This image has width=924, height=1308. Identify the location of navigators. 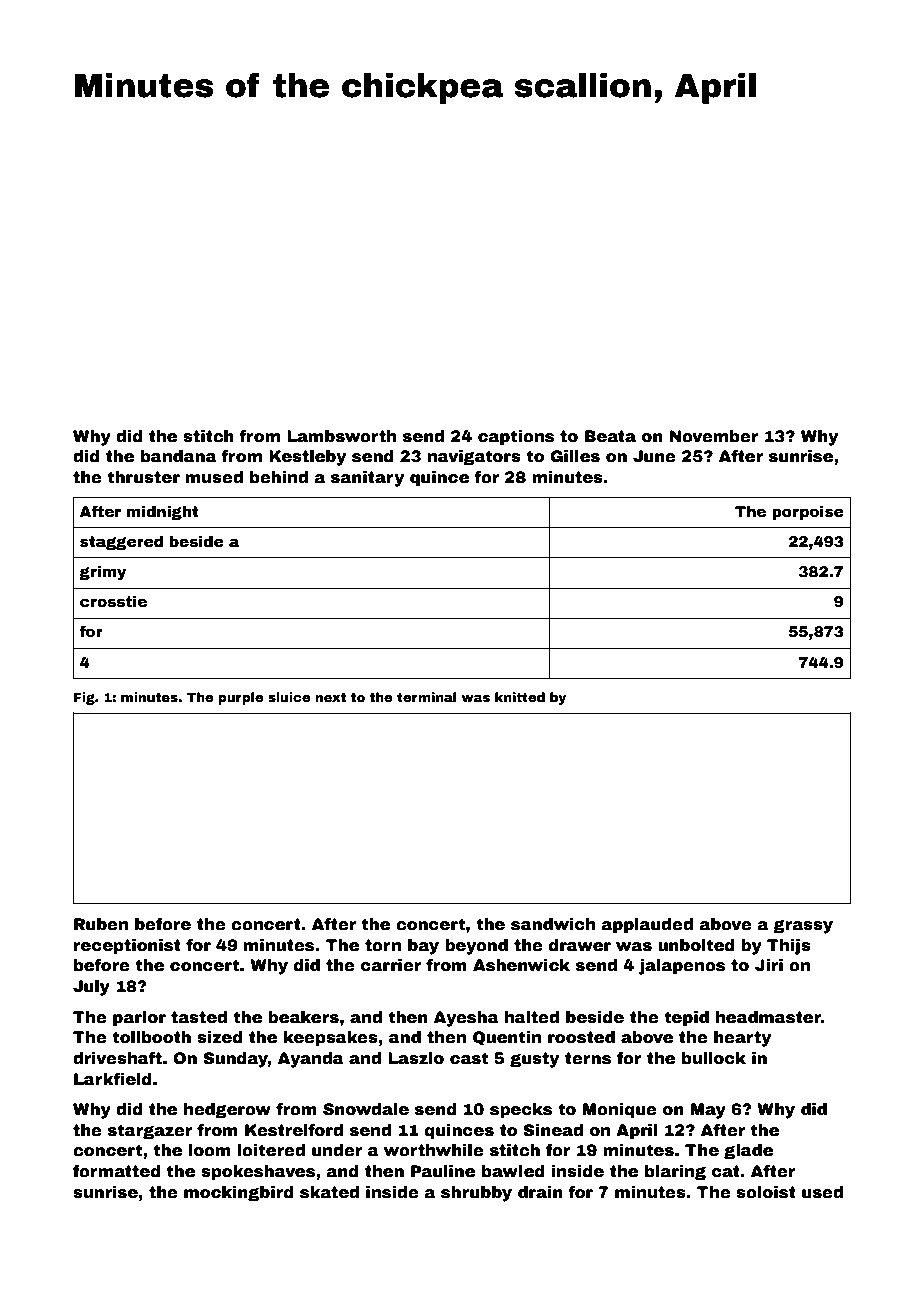
(474, 458).
